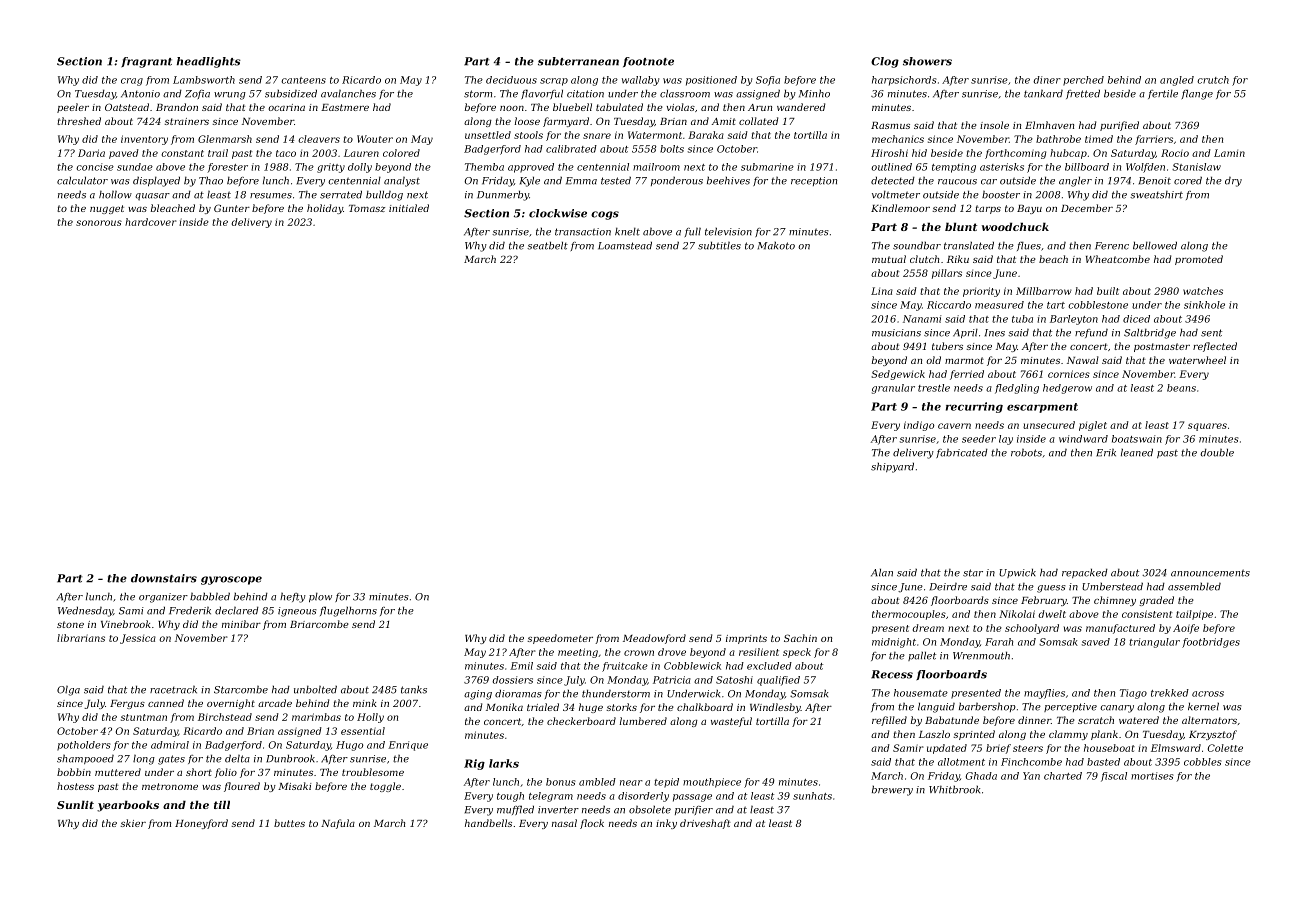  I want to click on fragrant, so click(146, 62).
